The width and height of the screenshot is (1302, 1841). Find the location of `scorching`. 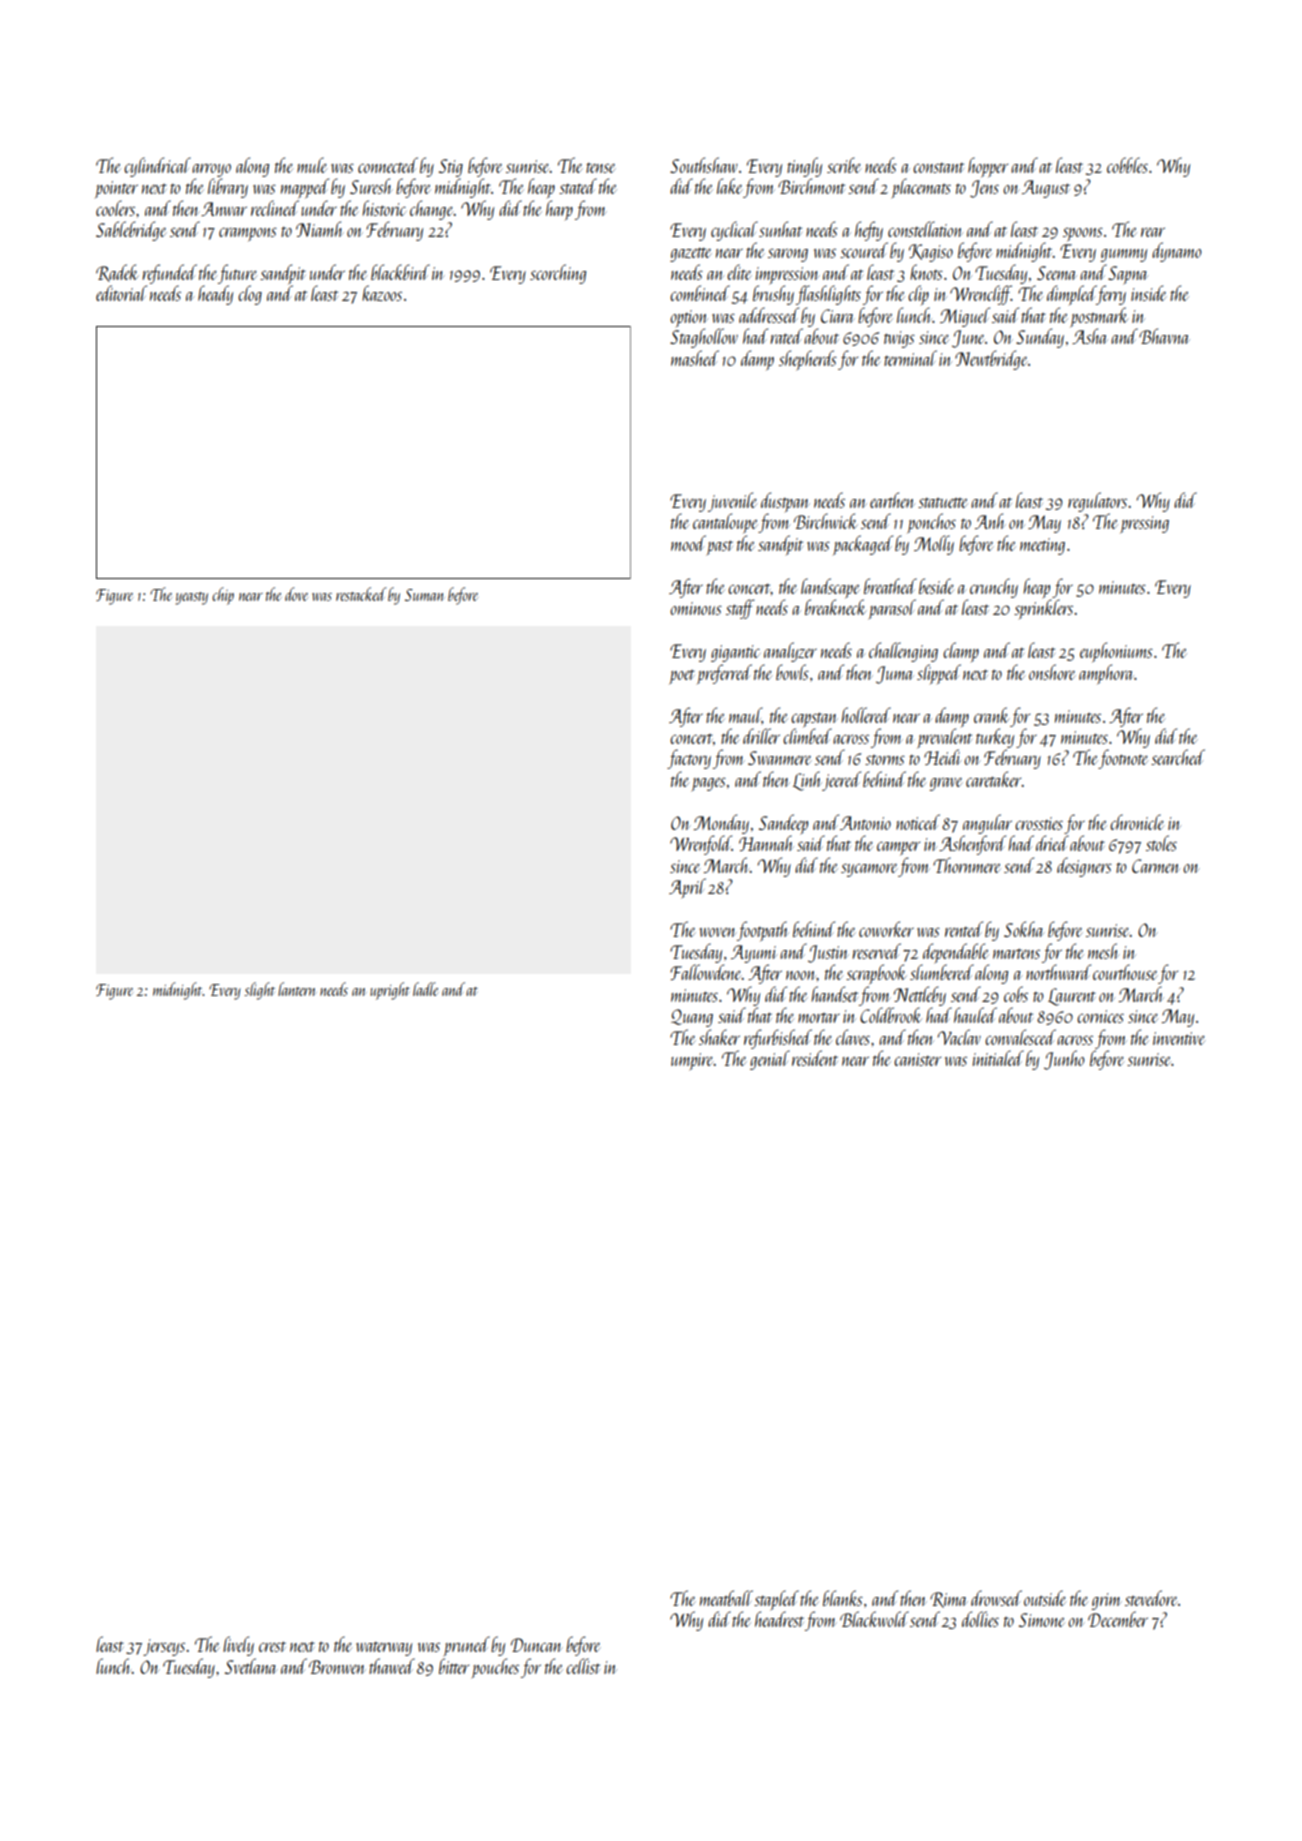

scorching is located at coordinates (558, 274).
